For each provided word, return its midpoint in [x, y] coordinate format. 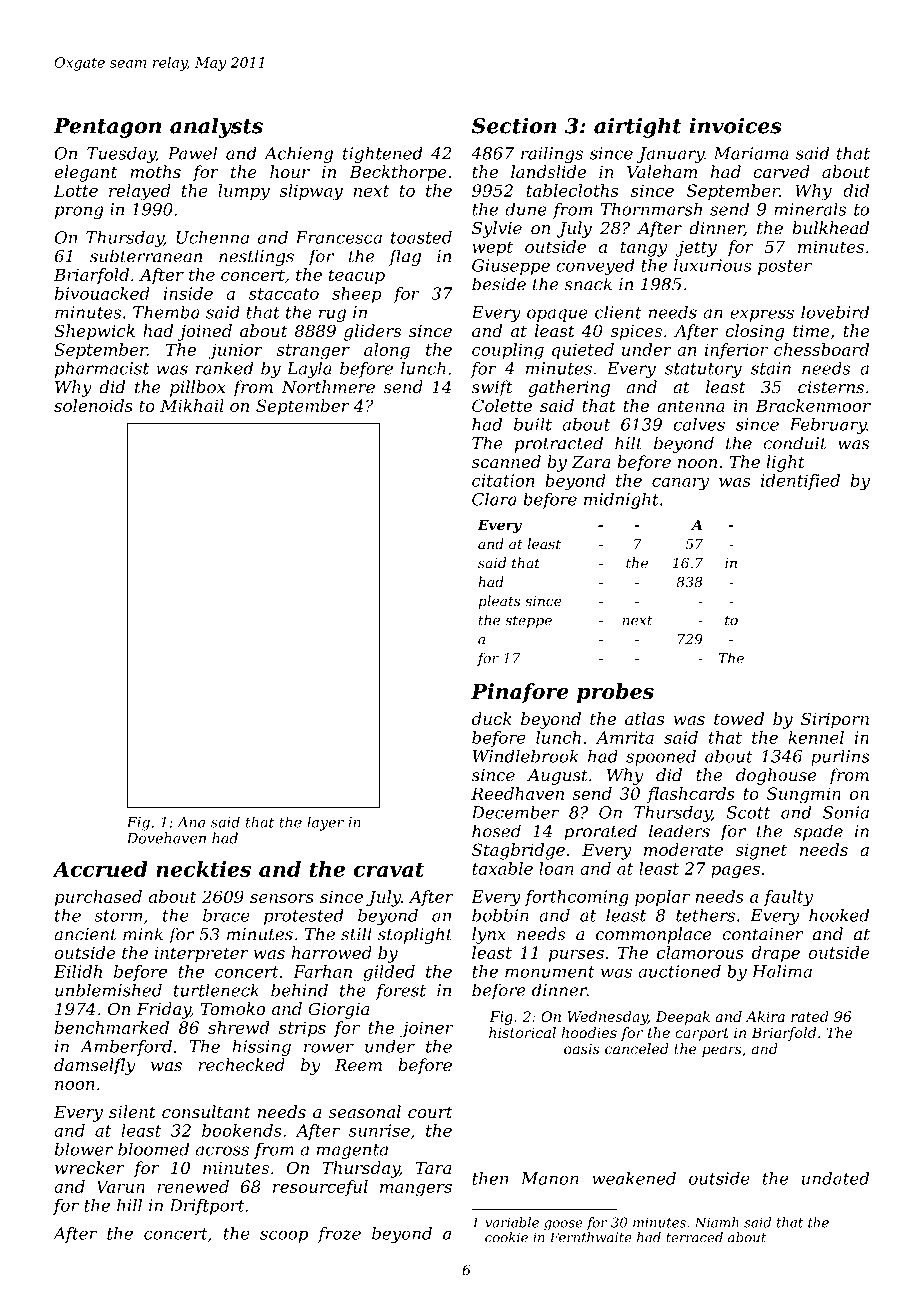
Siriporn [835, 720]
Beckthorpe [398, 173]
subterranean [146, 256]
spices [636, 333]
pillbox [198, 388]
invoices [735, 125]
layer [325, 823]
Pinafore [520, 693]
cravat [388, 870]
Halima [782, 971]
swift [492, 388]
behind [299, 990]
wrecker [89, 1167]
